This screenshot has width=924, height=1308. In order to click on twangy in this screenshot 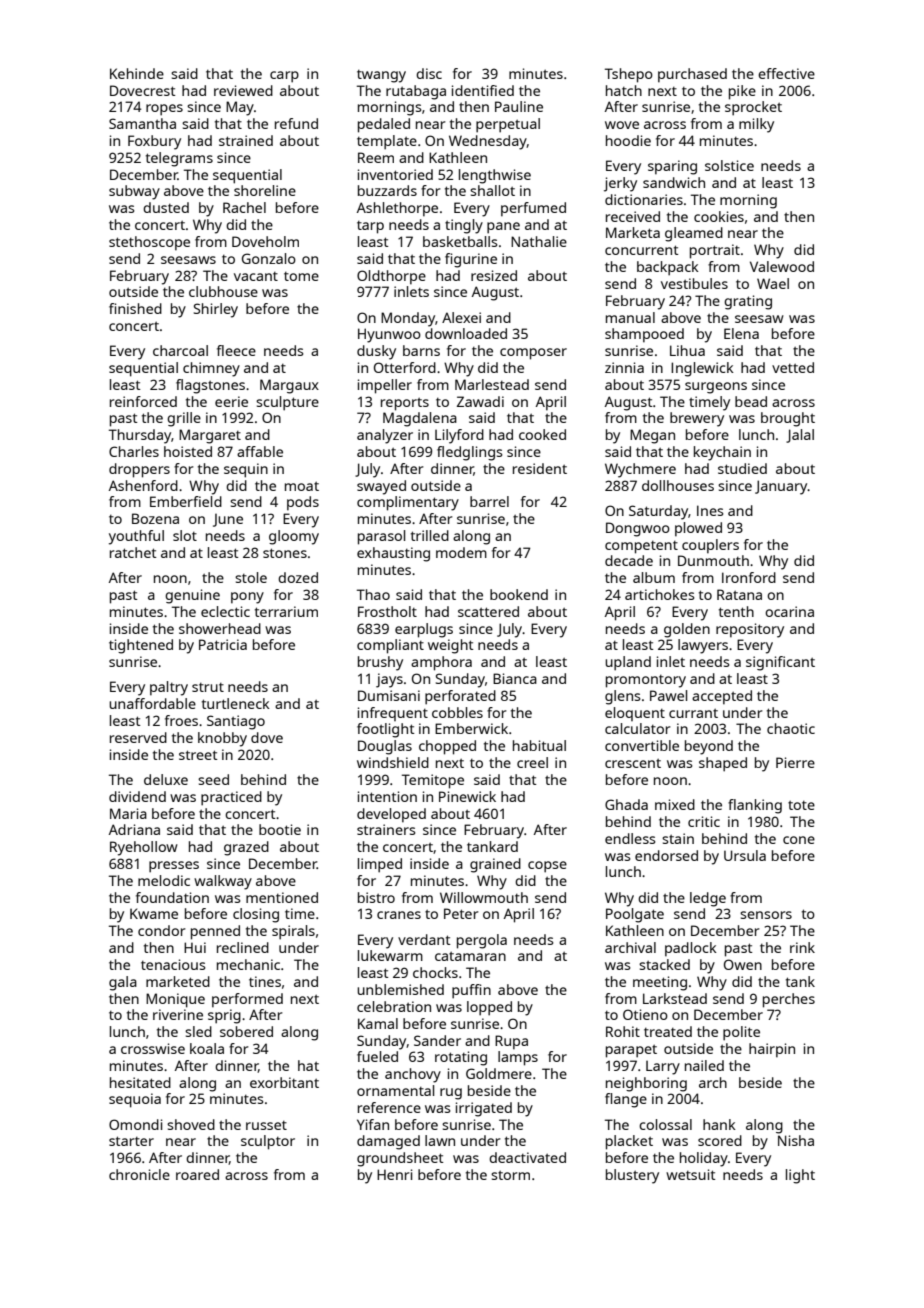, I will do `click(381, 76)`.
